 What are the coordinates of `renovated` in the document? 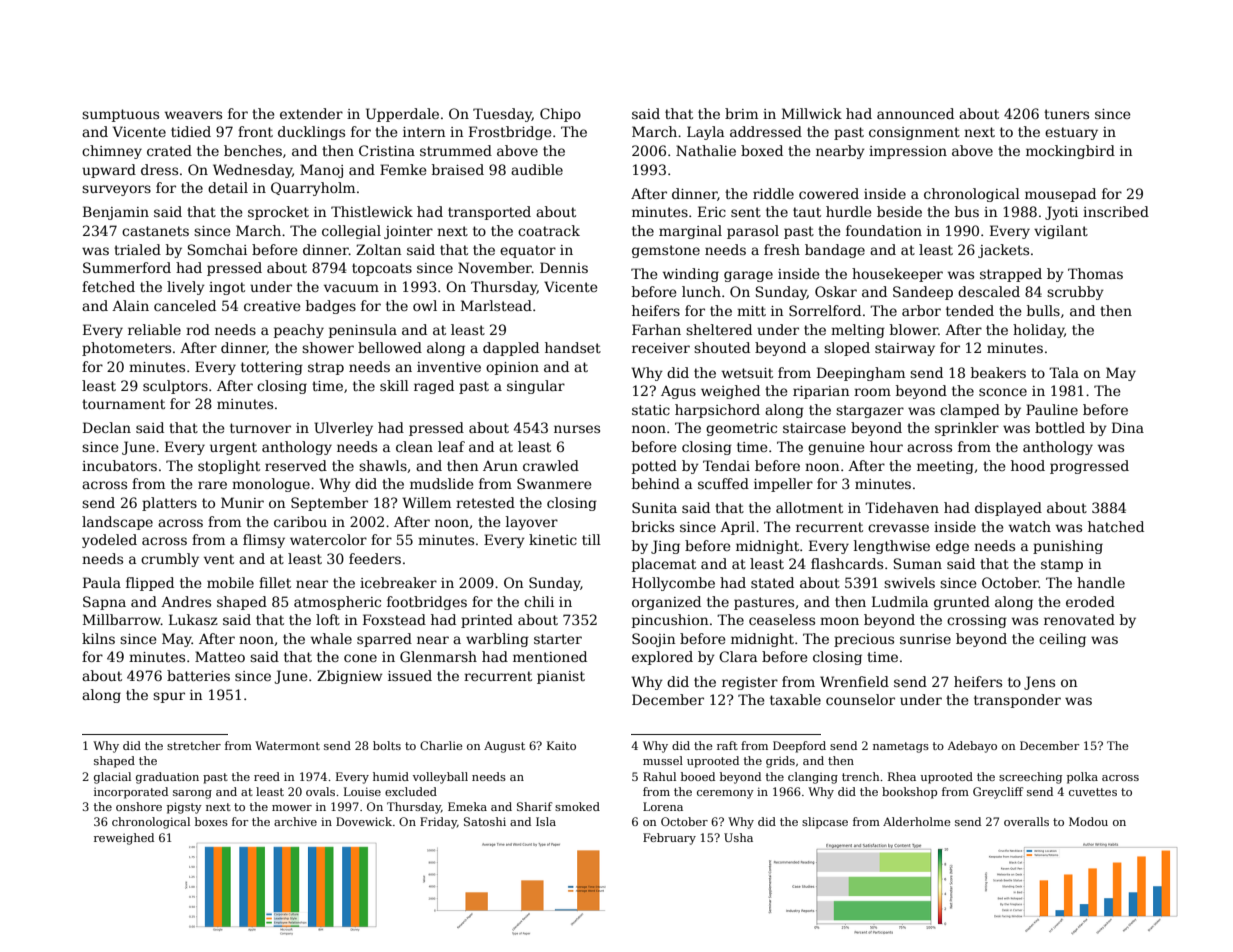 It's located at (1079, 619).
